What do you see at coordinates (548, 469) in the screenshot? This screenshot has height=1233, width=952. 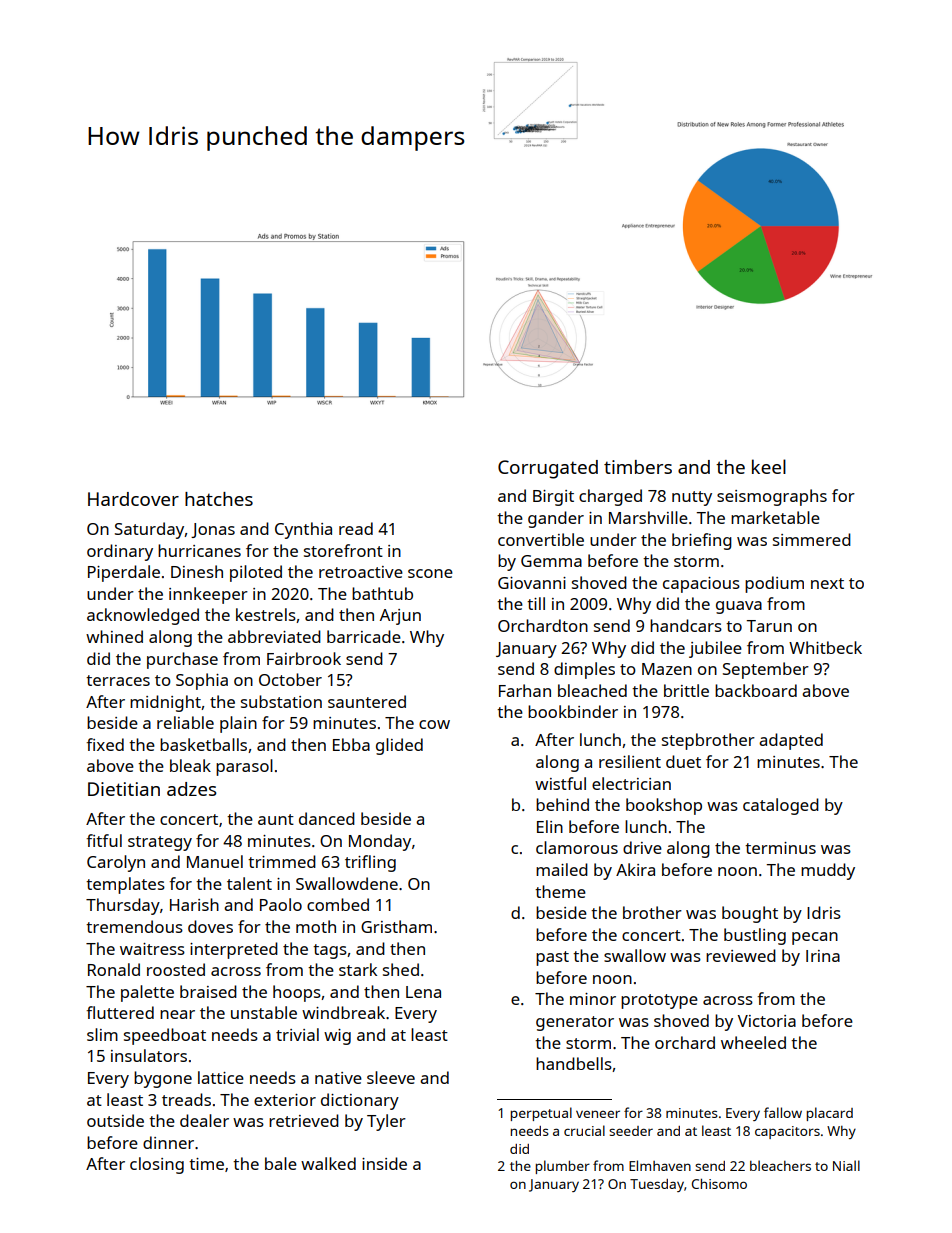 I see `Corrugated` at bounding box center [548, 469].
